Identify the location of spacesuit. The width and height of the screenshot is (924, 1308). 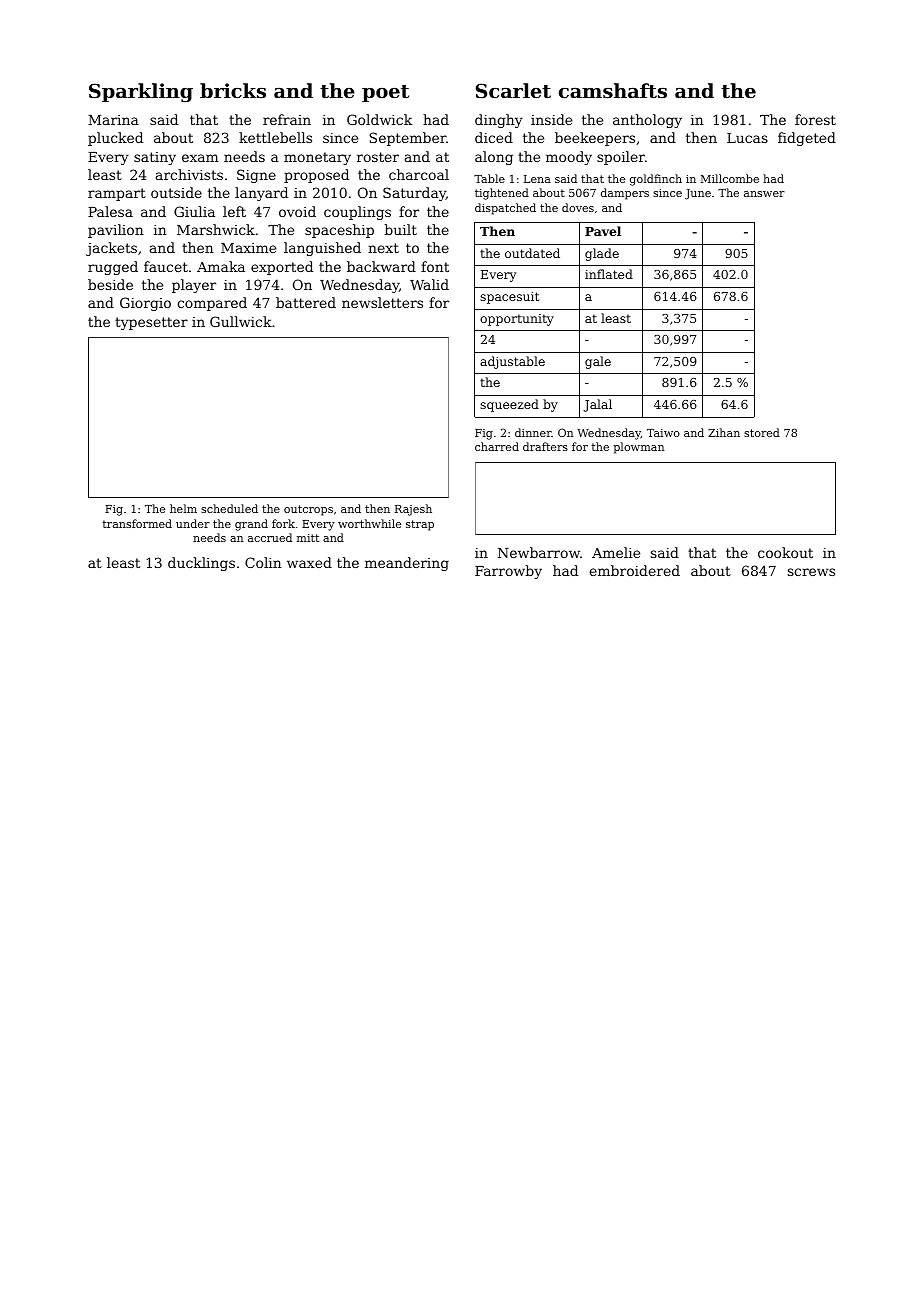
(509, 298).
